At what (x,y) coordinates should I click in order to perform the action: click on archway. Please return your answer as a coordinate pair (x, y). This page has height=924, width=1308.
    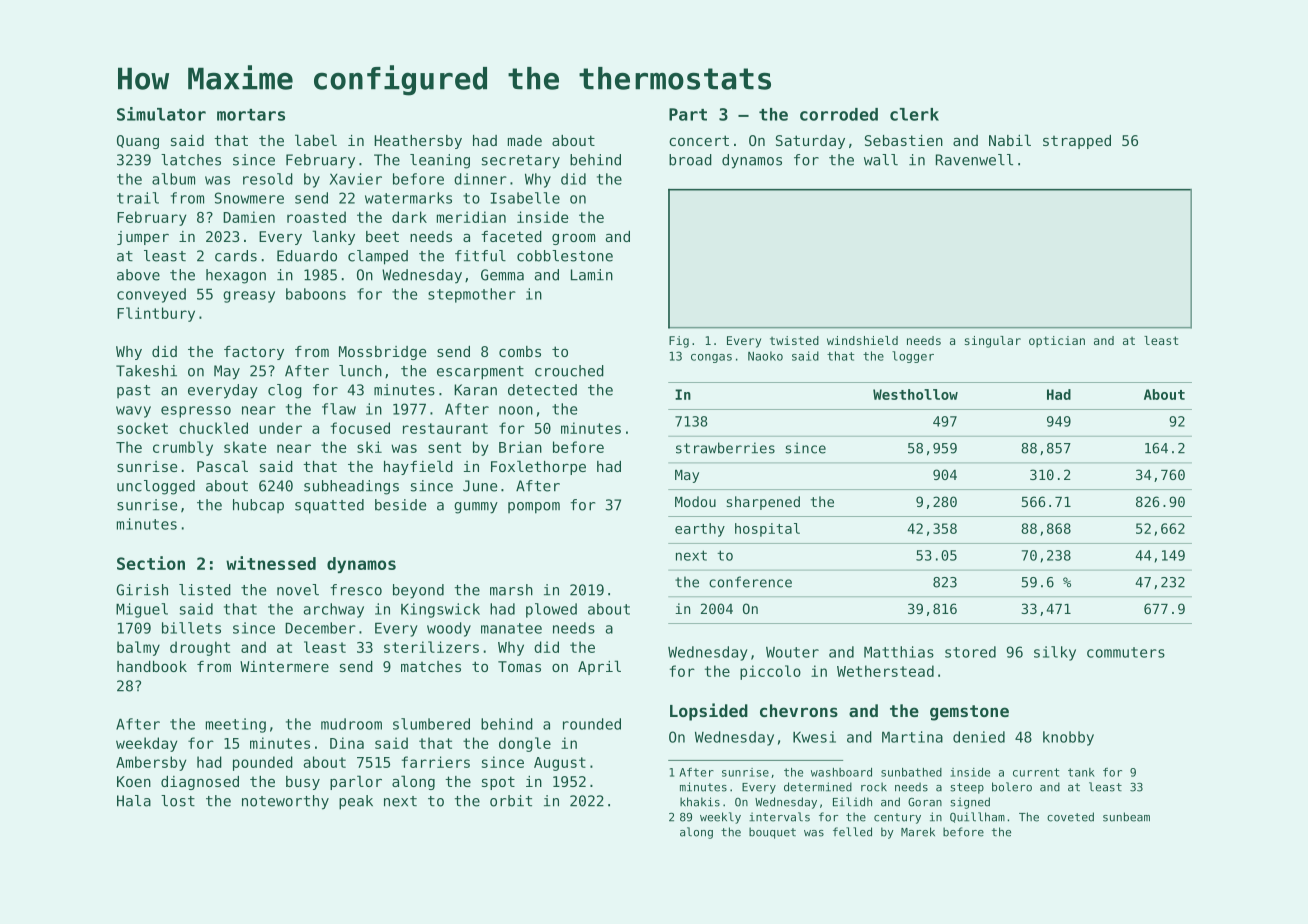
    Looking at the image, I should click on (334, 610).
